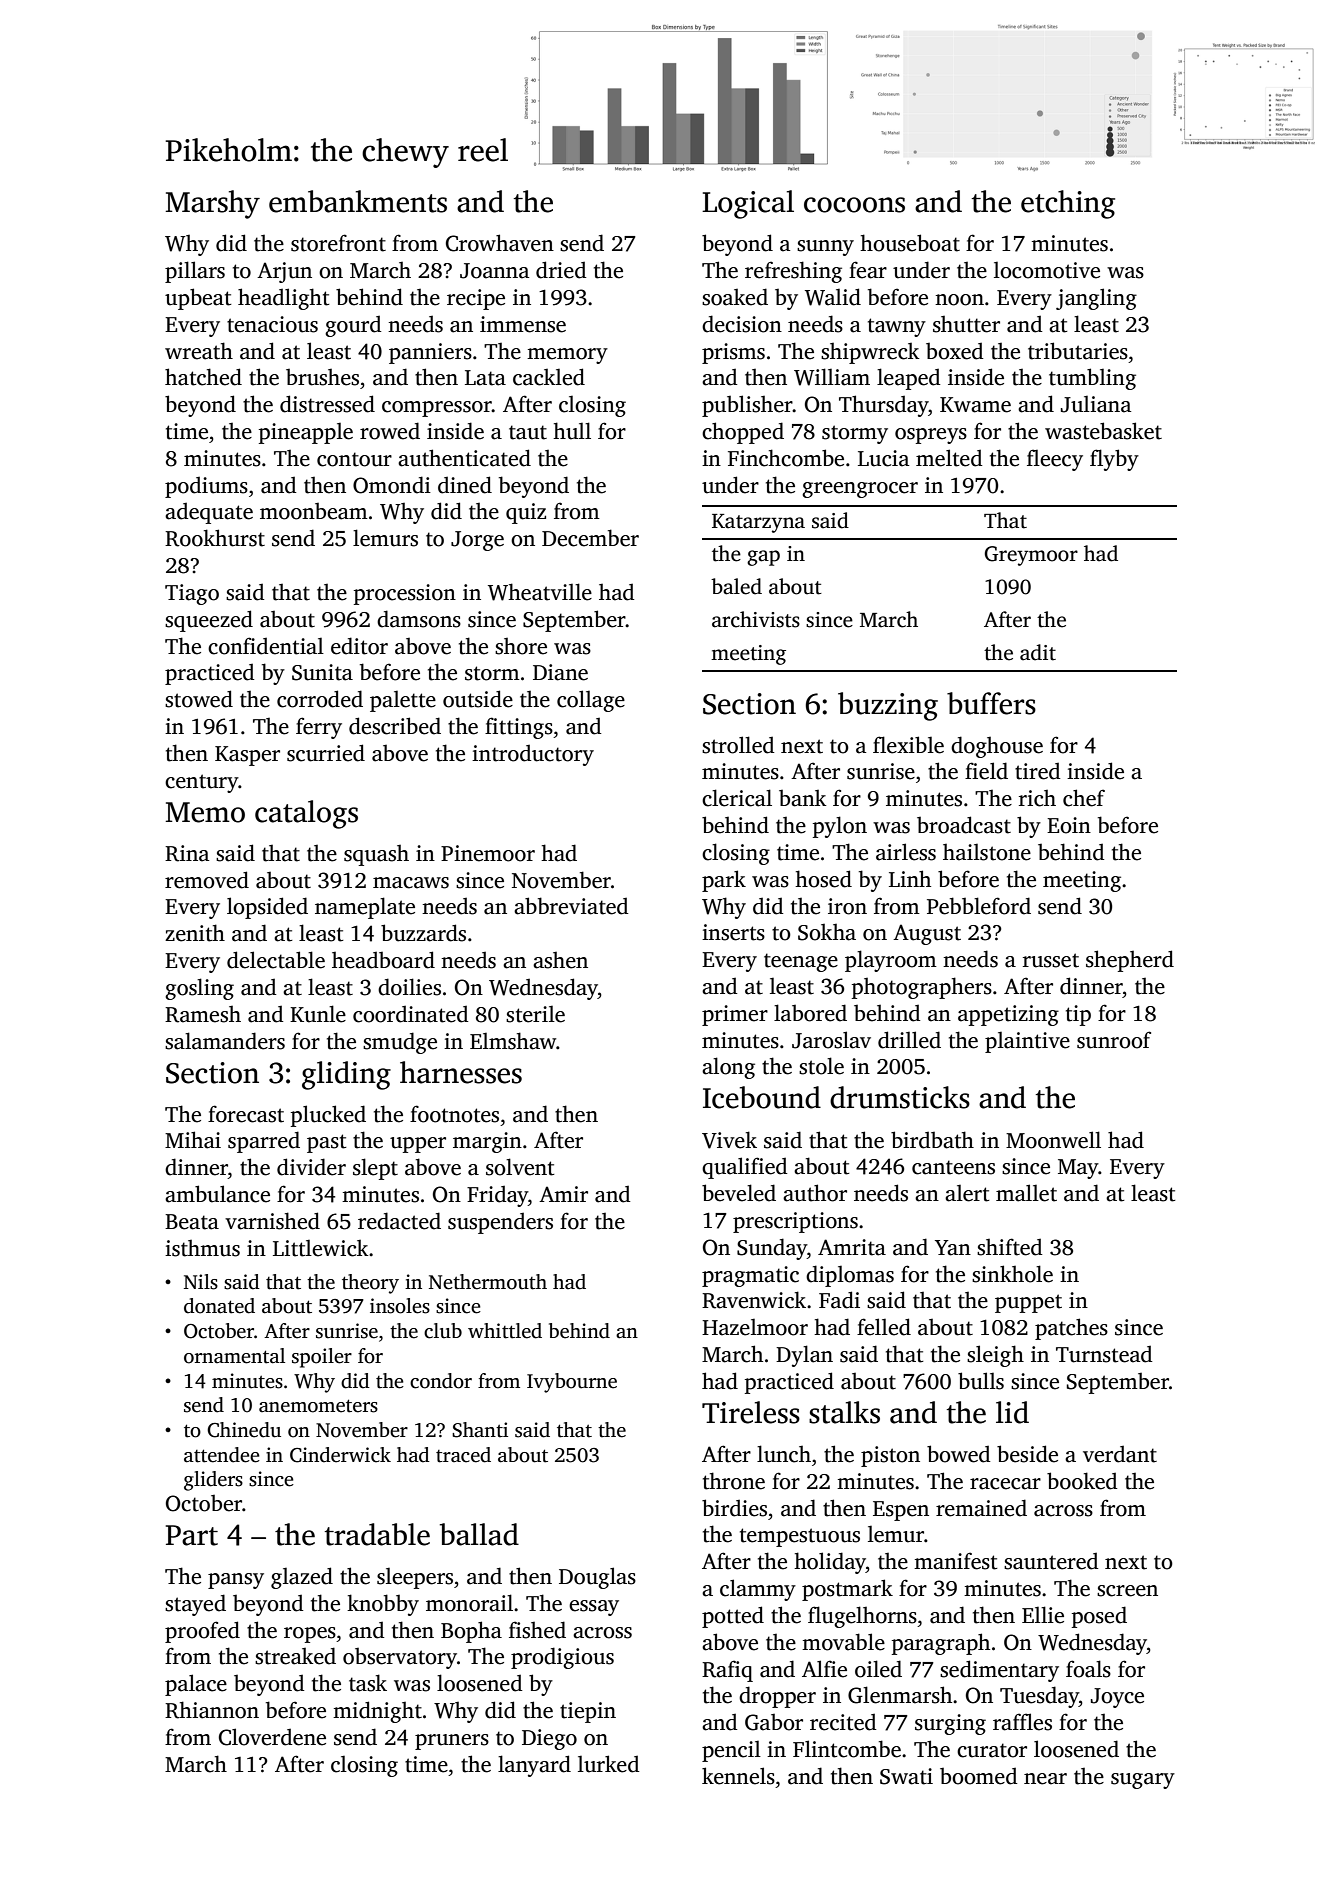  Describe the element at coordinates (219, 1306) in the screenshot. I see `donated` at that location.
